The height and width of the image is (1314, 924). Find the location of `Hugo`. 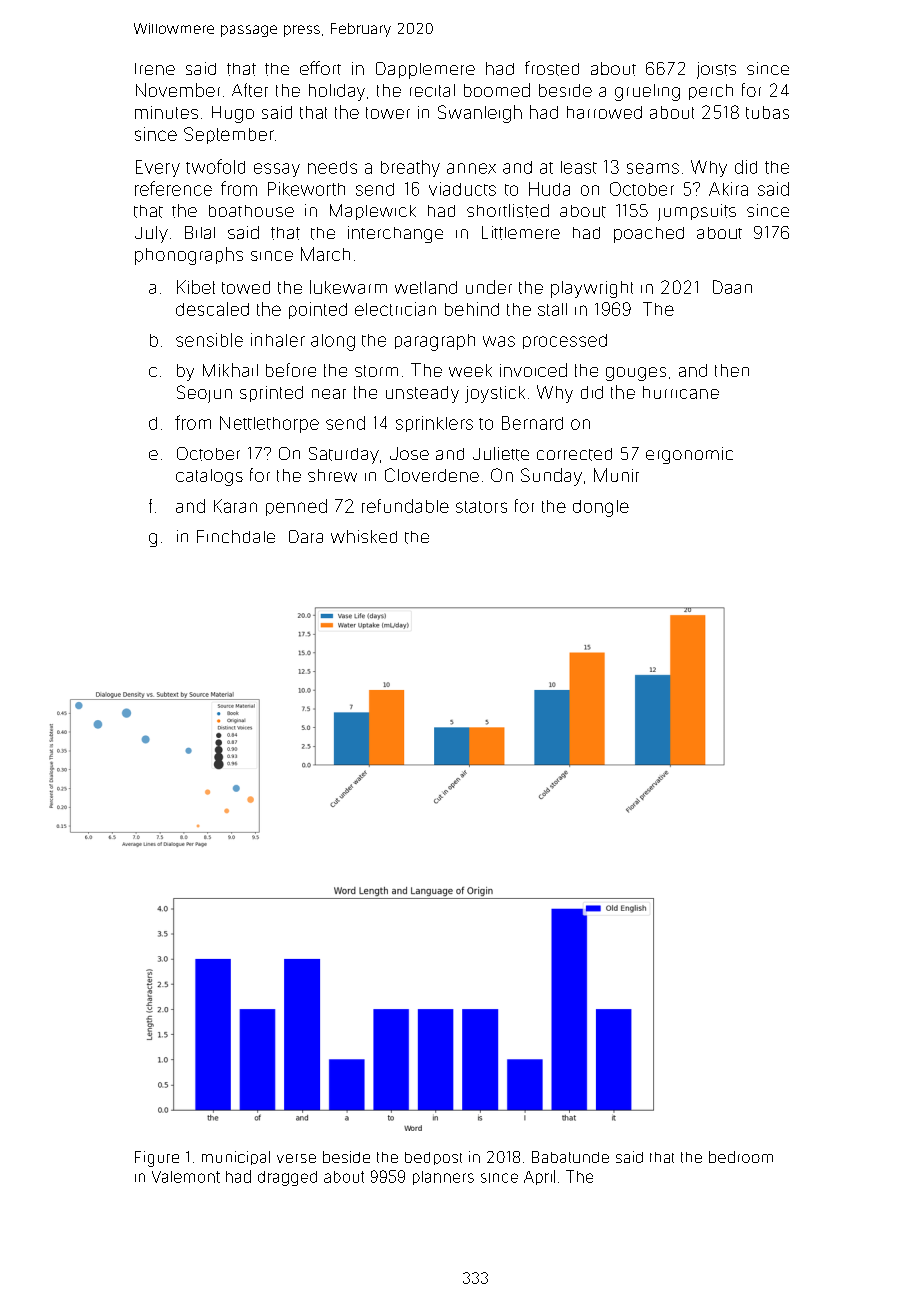

Hugo is located at coordinates (233, 114).
